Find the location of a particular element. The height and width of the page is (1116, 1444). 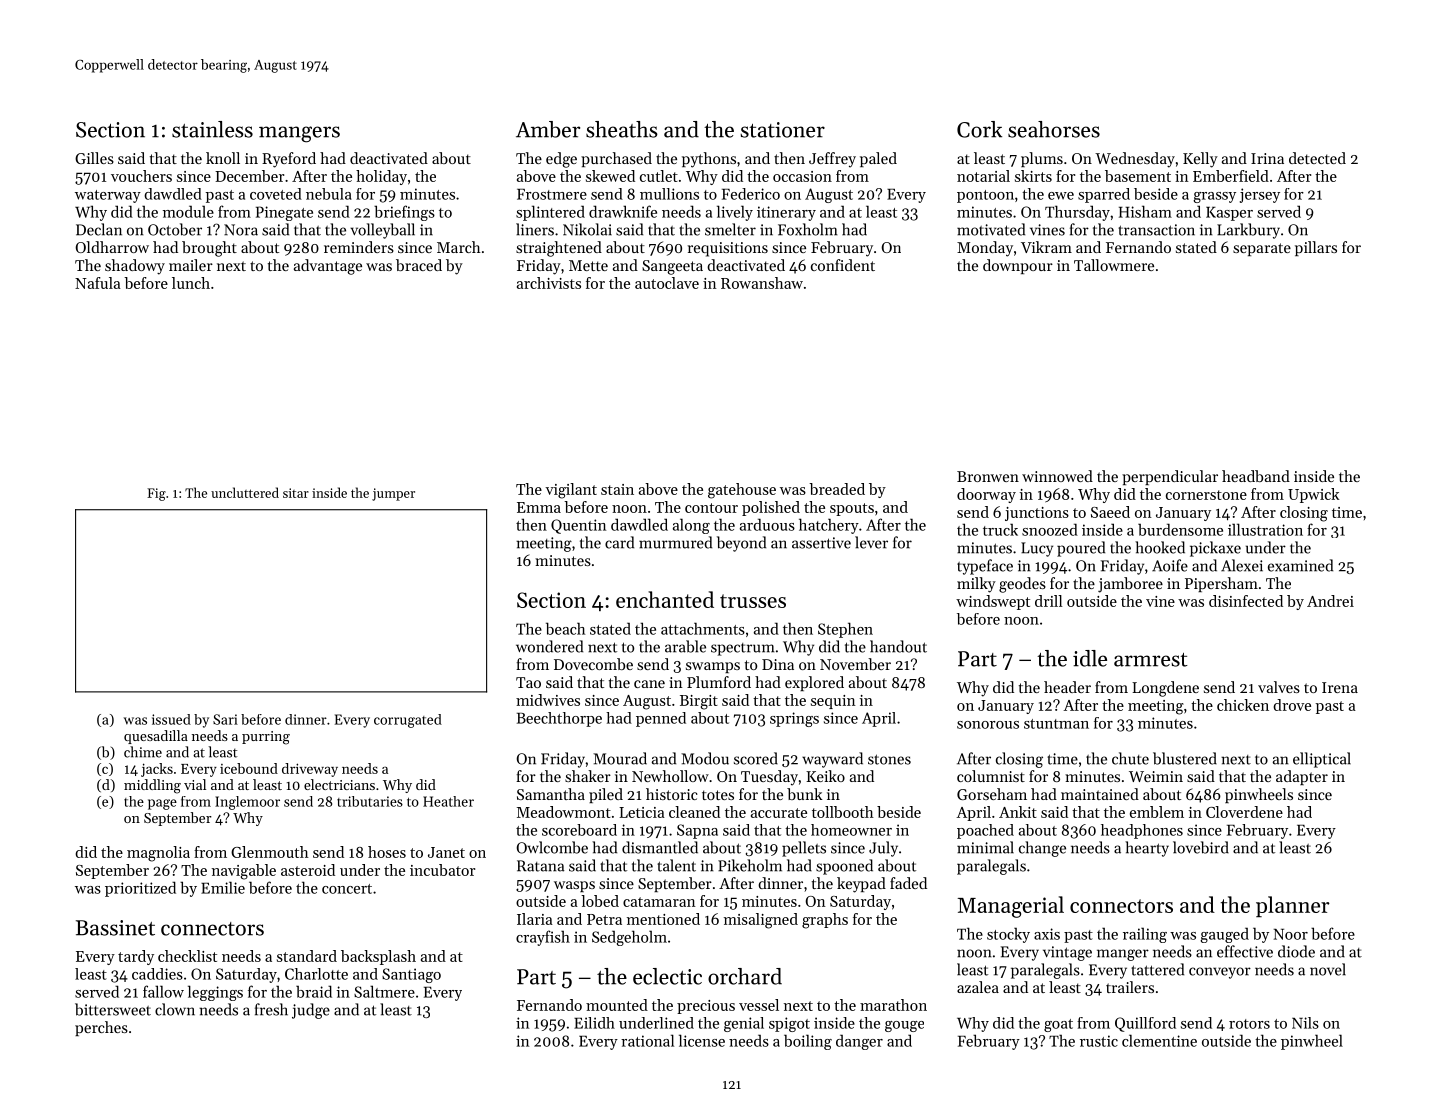

knoll is located at coordinates (223, 158).
